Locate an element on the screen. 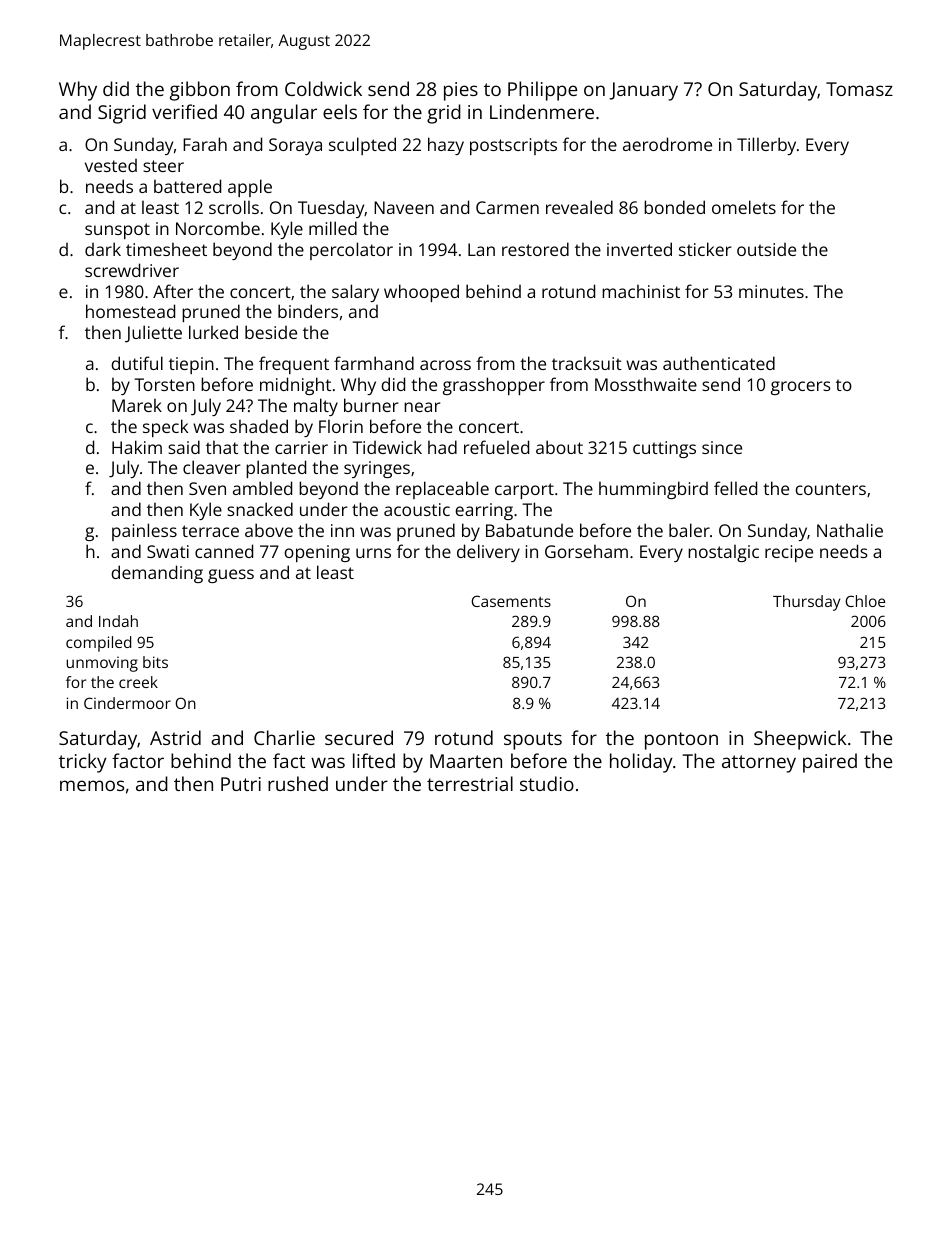  Thursday is located at coordinates (807, 603).
